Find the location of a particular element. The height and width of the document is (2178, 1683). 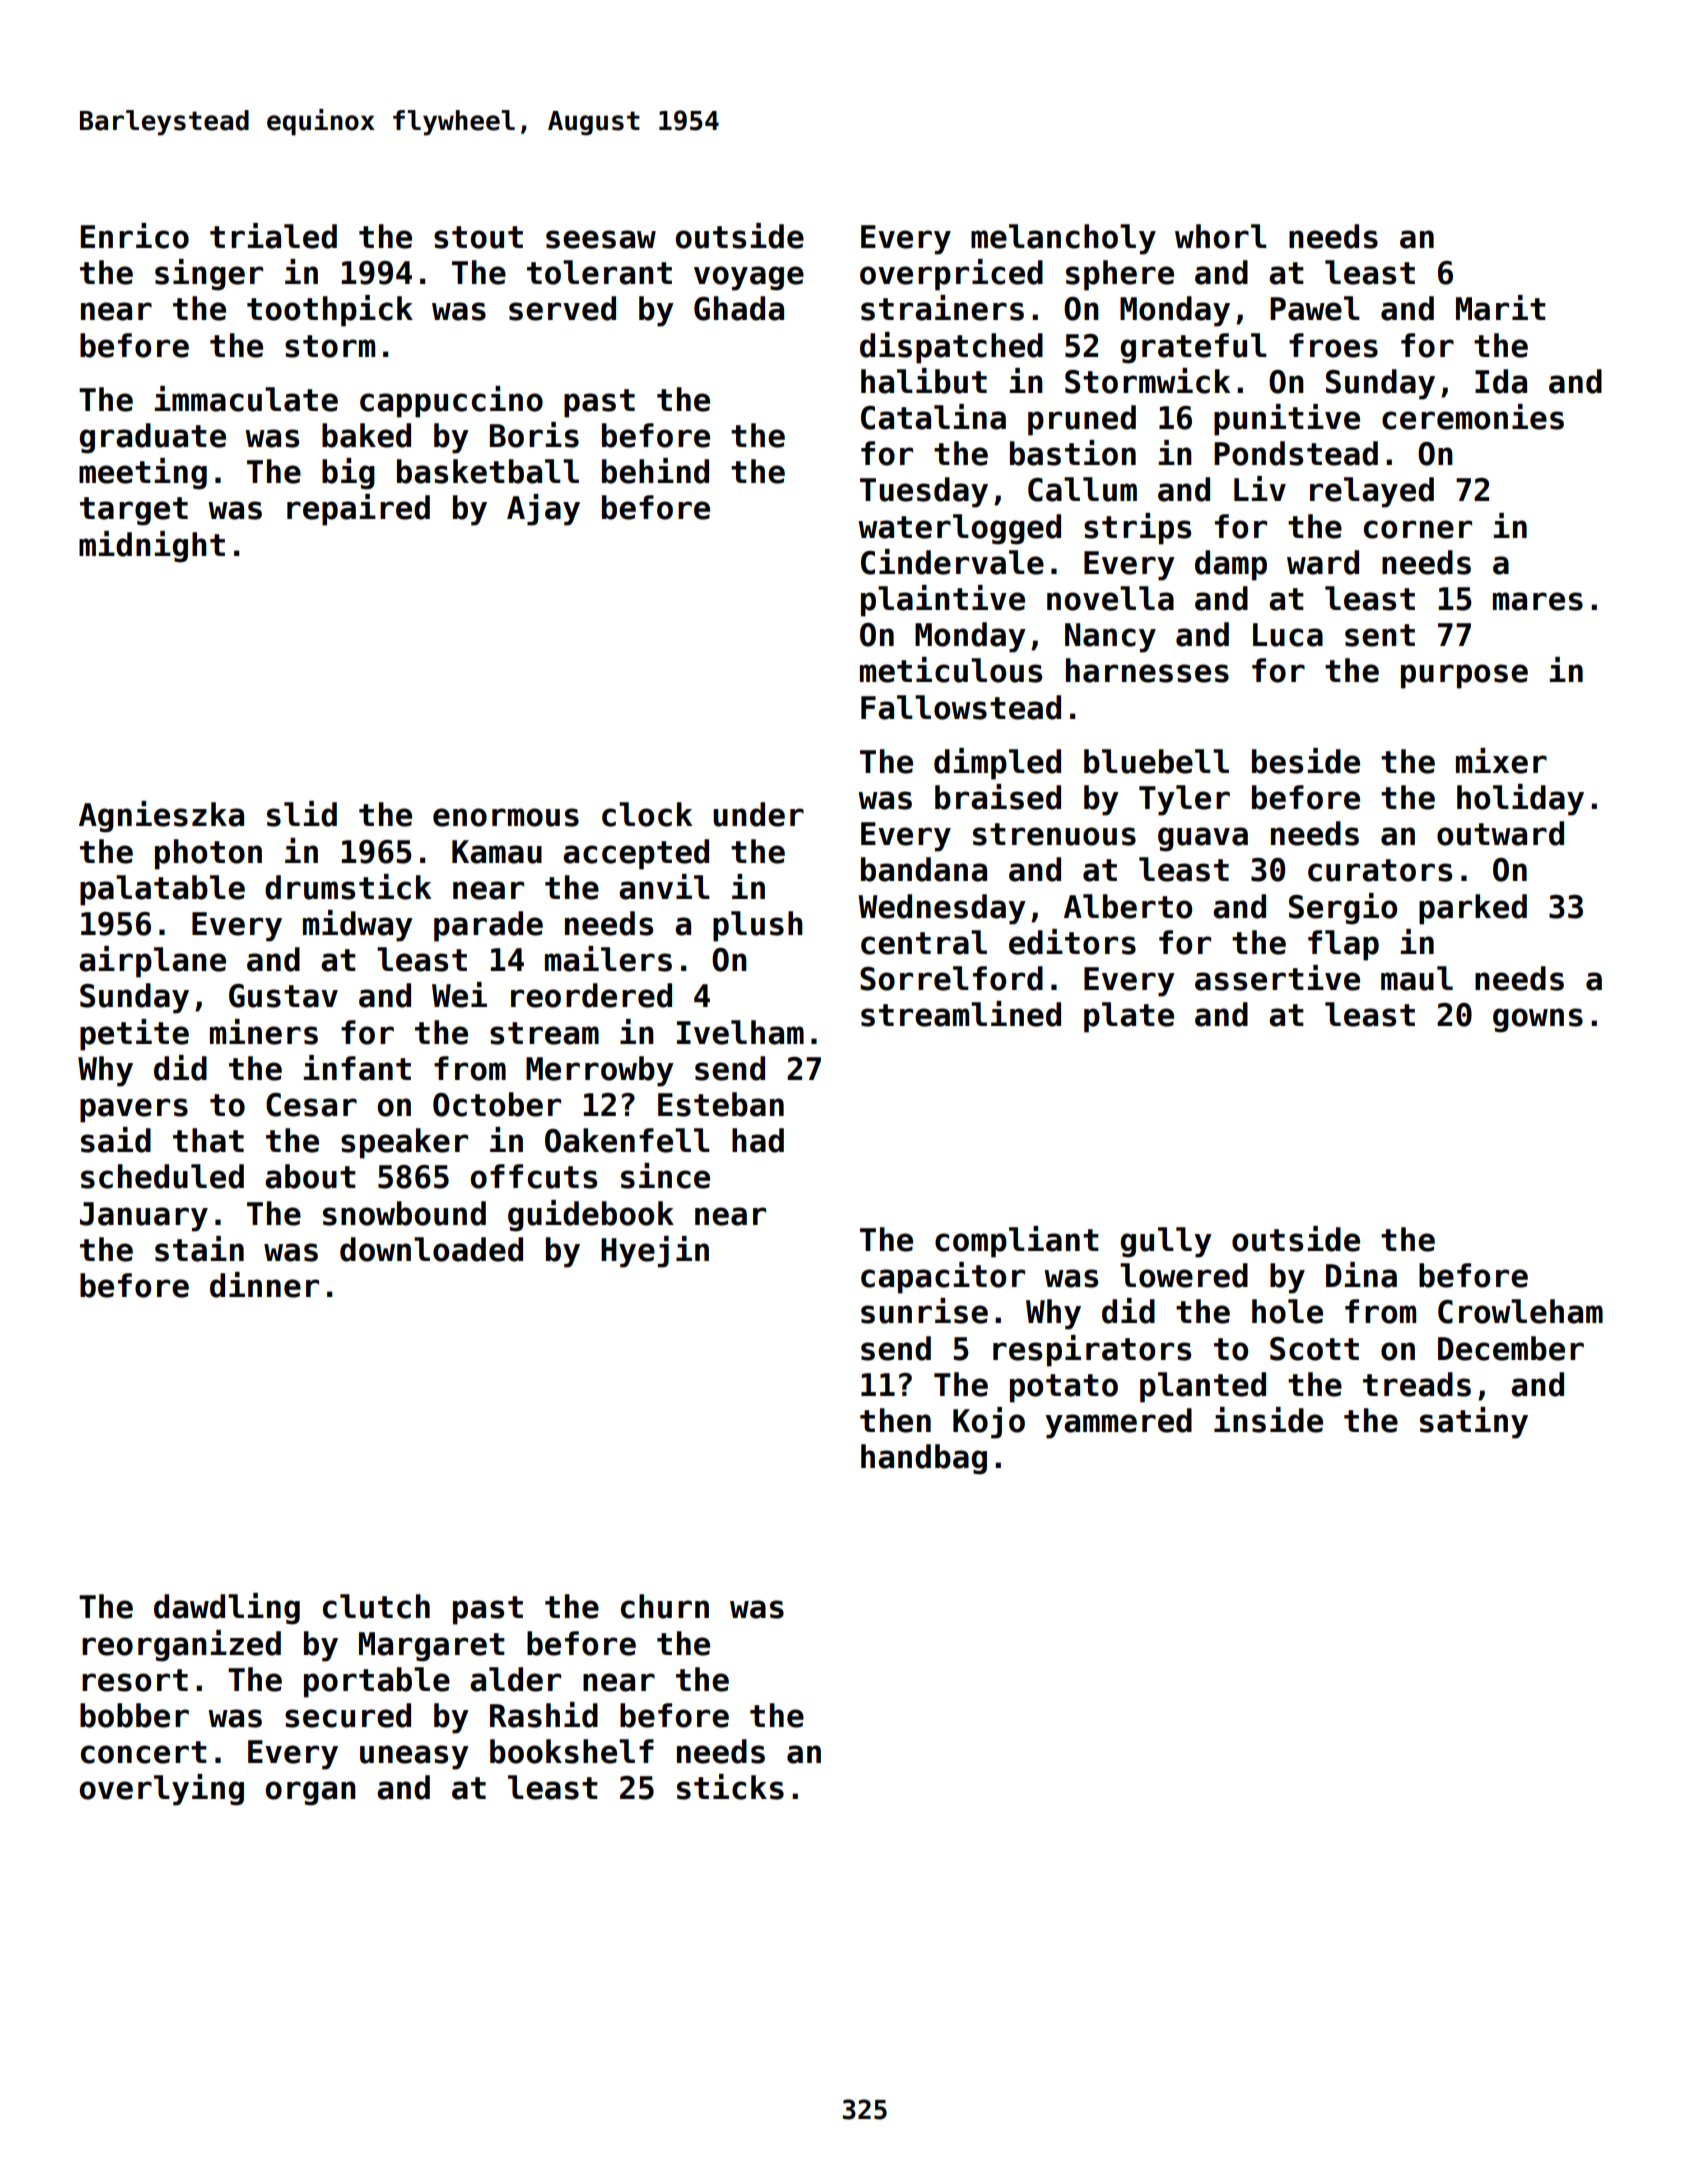

mares is located at coordinates (1538, 601).
